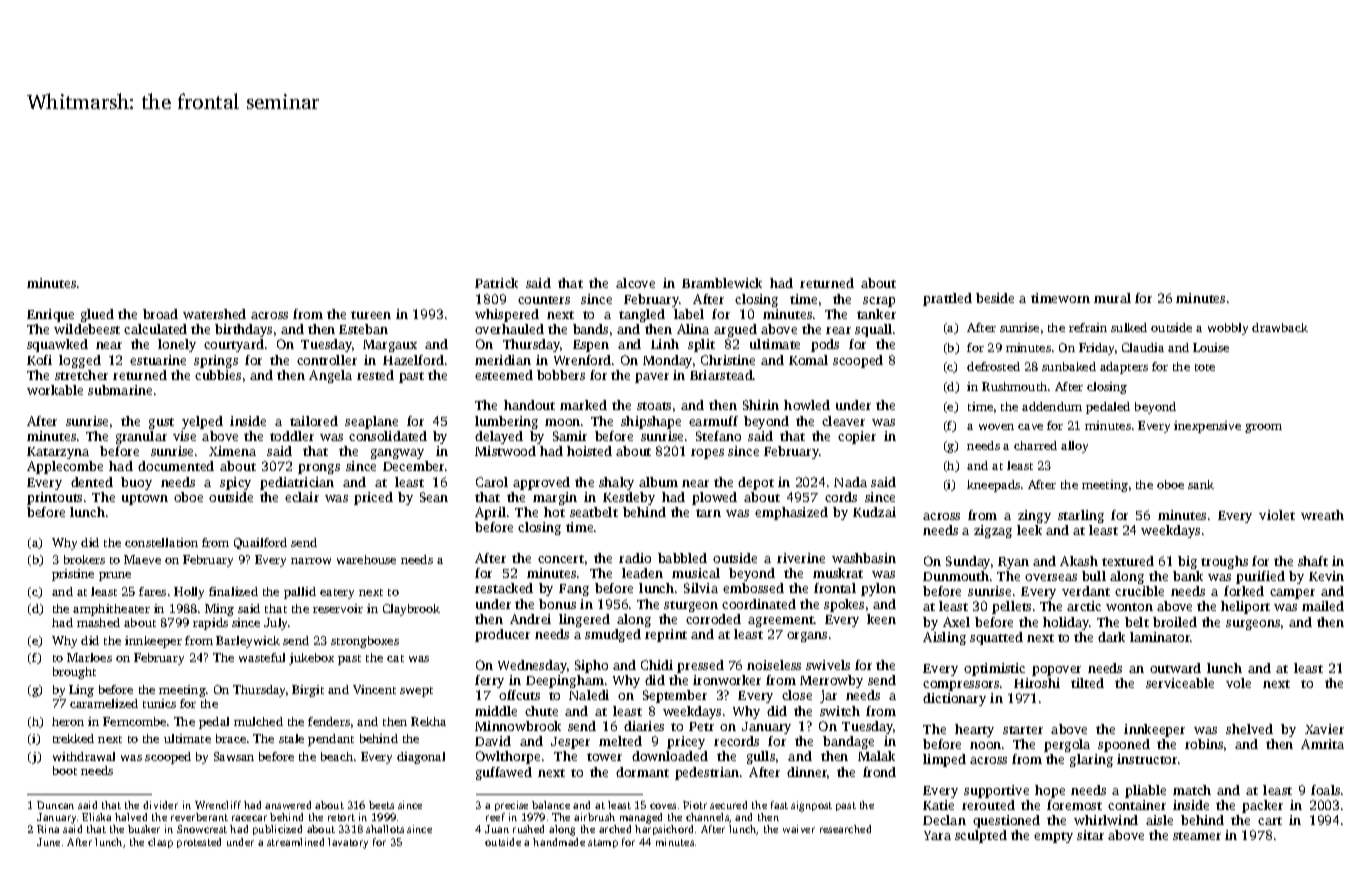 The height and width of the screenshot is (887, 1372). What do you see at coordinates (1112, 298) in the screenshot?
I see `mural` at bounding box center [1112, 298].
